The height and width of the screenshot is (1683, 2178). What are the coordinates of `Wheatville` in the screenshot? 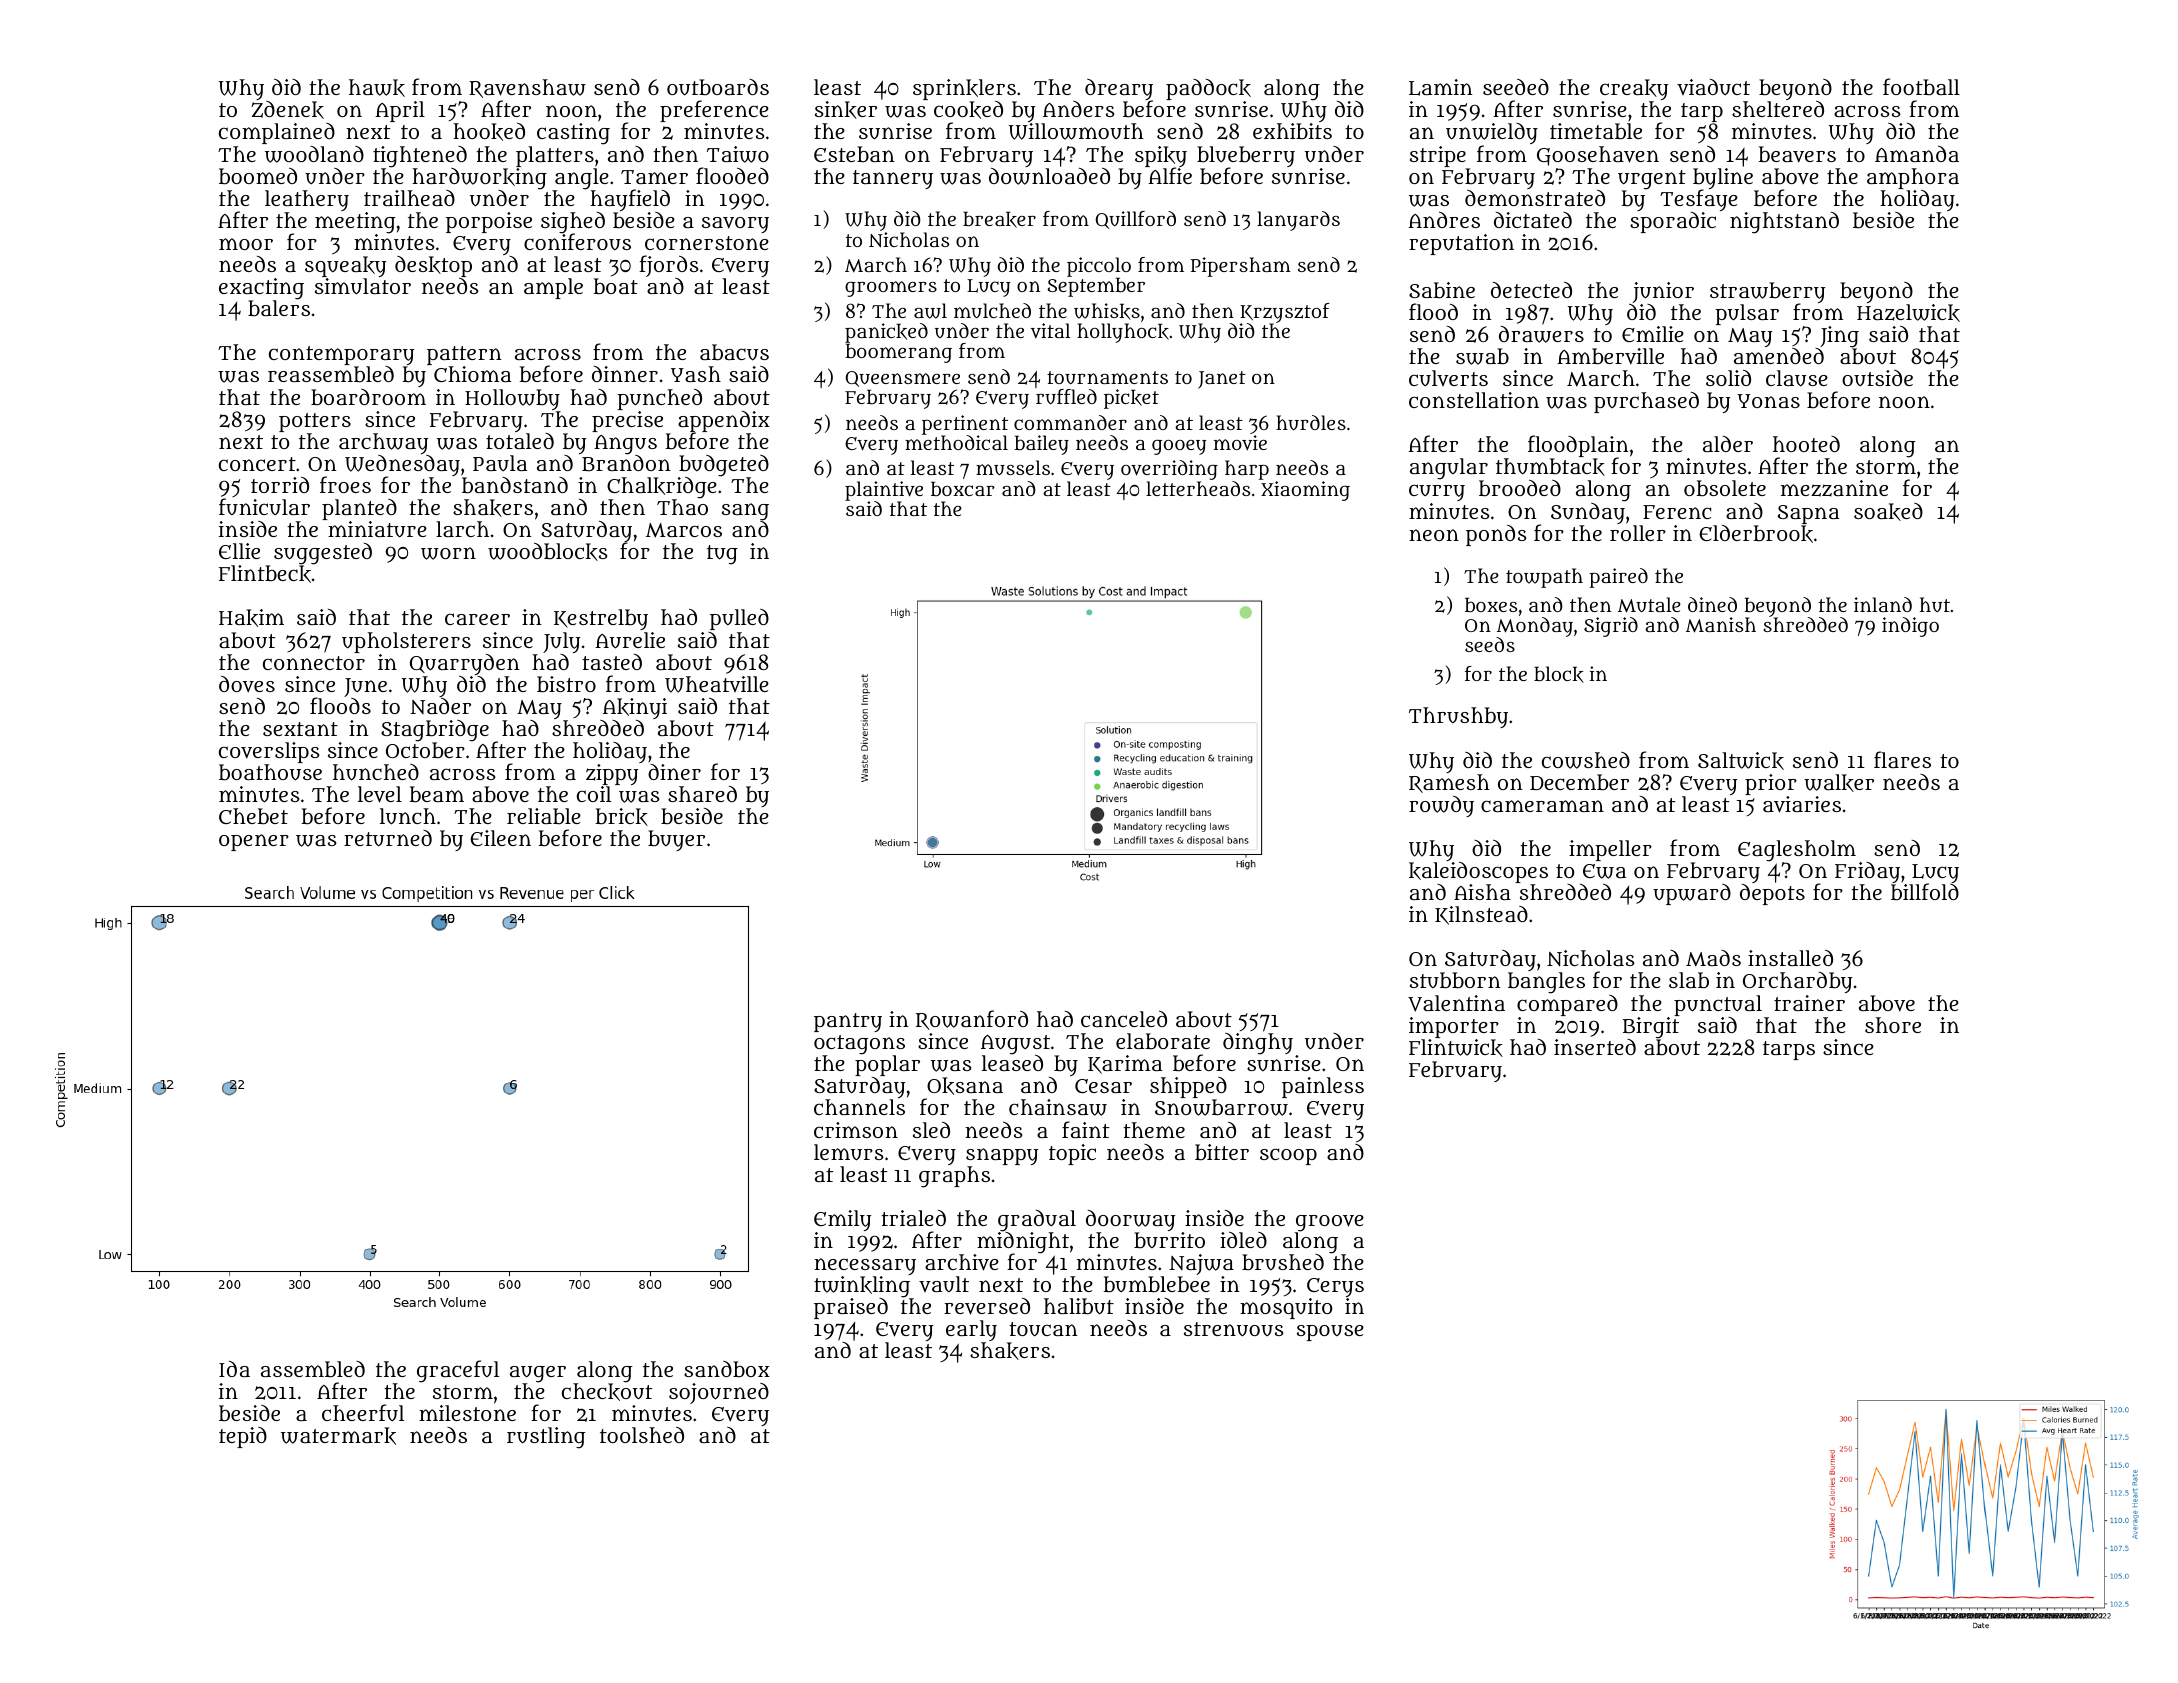 It's located at (717, 684).
